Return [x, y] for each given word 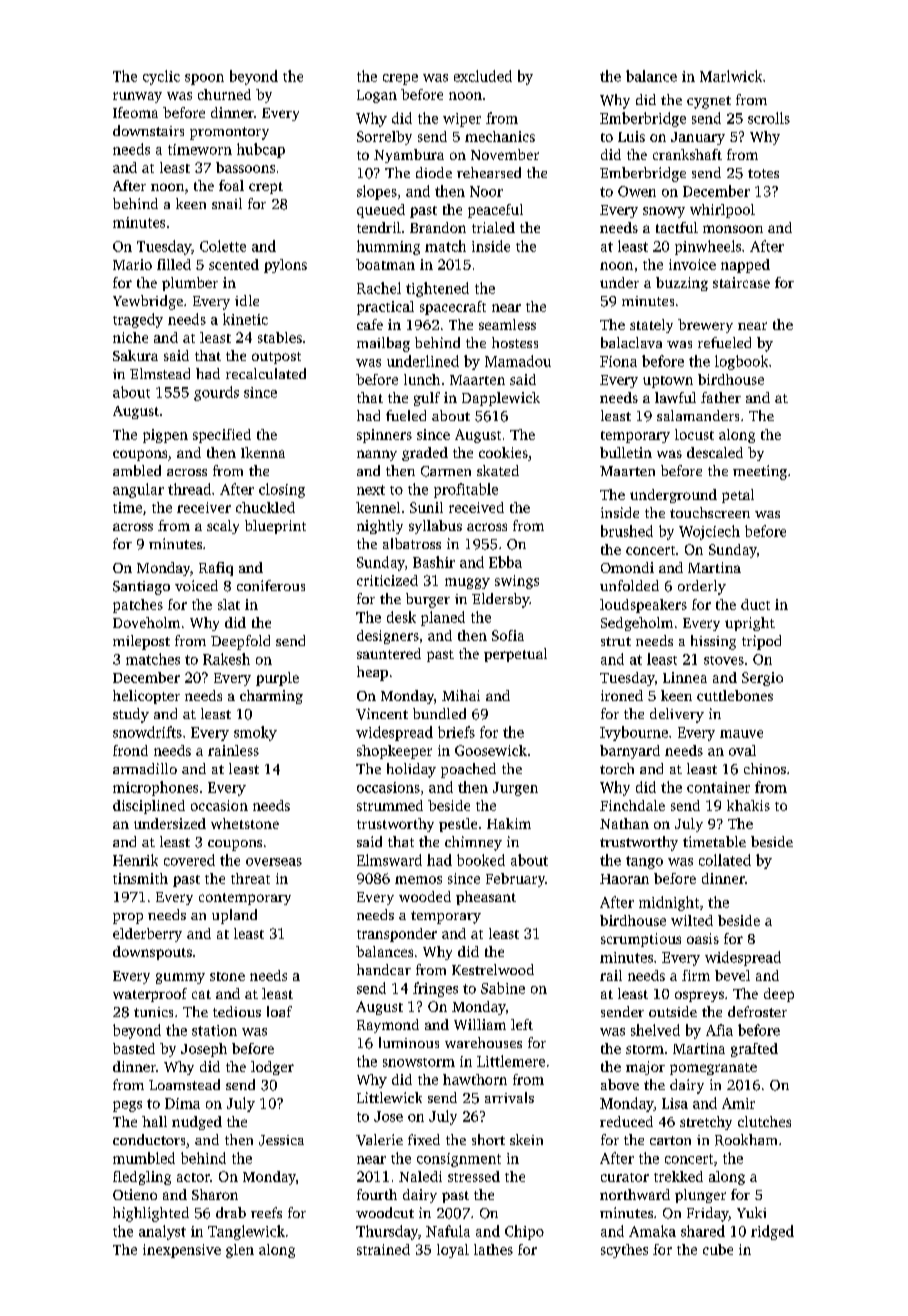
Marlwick [731, 76]
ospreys [699, 996]
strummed [390, 805]
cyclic [161, 77]
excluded [483, 76]
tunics [153, 1012]
